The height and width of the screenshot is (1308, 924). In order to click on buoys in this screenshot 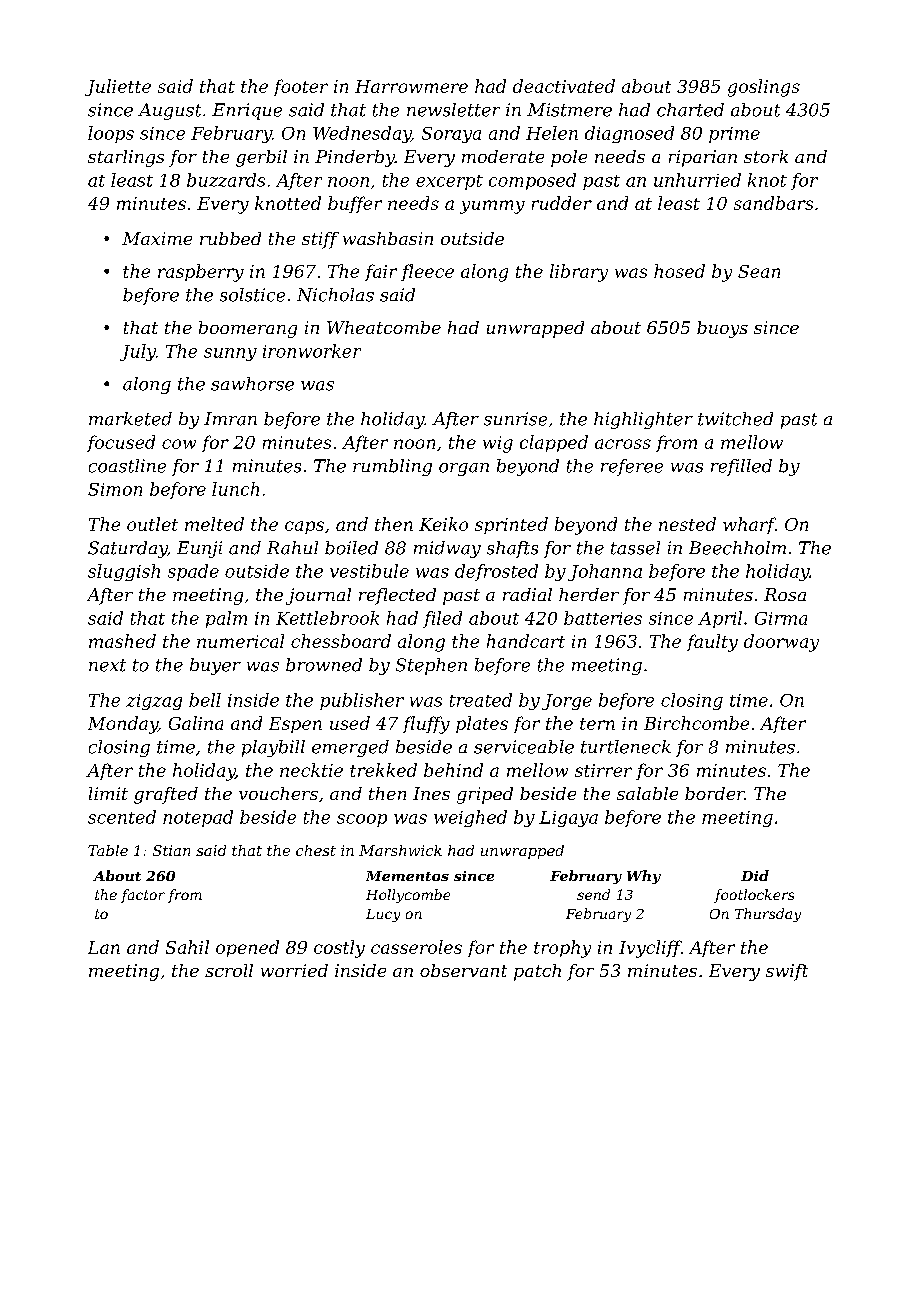, I will do `click(722, 329)`.
